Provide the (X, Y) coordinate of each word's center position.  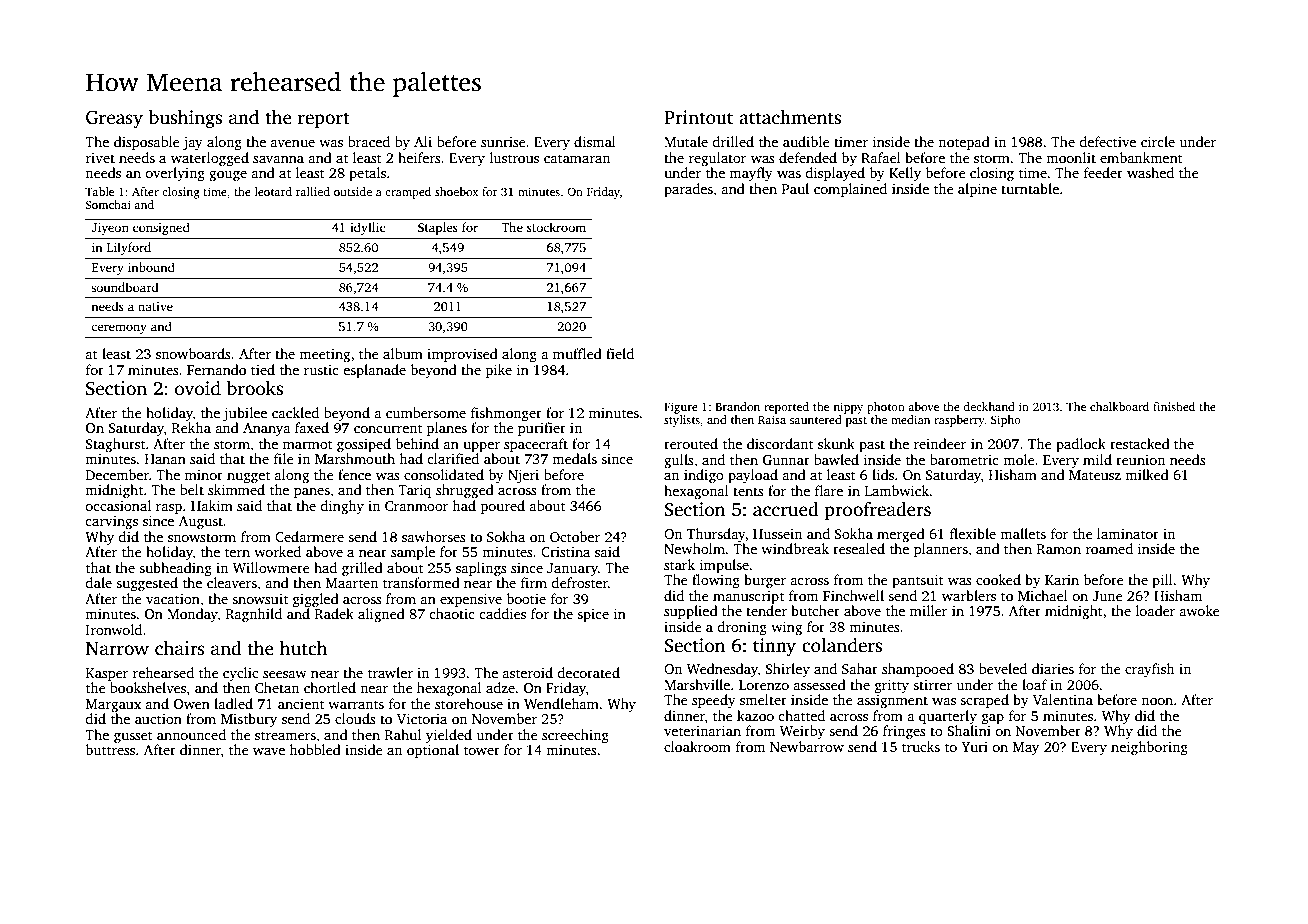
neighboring (1149, 748)
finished (1174, 406)
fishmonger (506, 414)
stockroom (556, 227)
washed (1150, 172)
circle (1158, 141)
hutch (303, 648)
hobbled (315, 749)
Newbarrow (807, 746)
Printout (698, 117)
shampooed (918, 670)
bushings (185, 119)
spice (593, 615)
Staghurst (115, 445)
